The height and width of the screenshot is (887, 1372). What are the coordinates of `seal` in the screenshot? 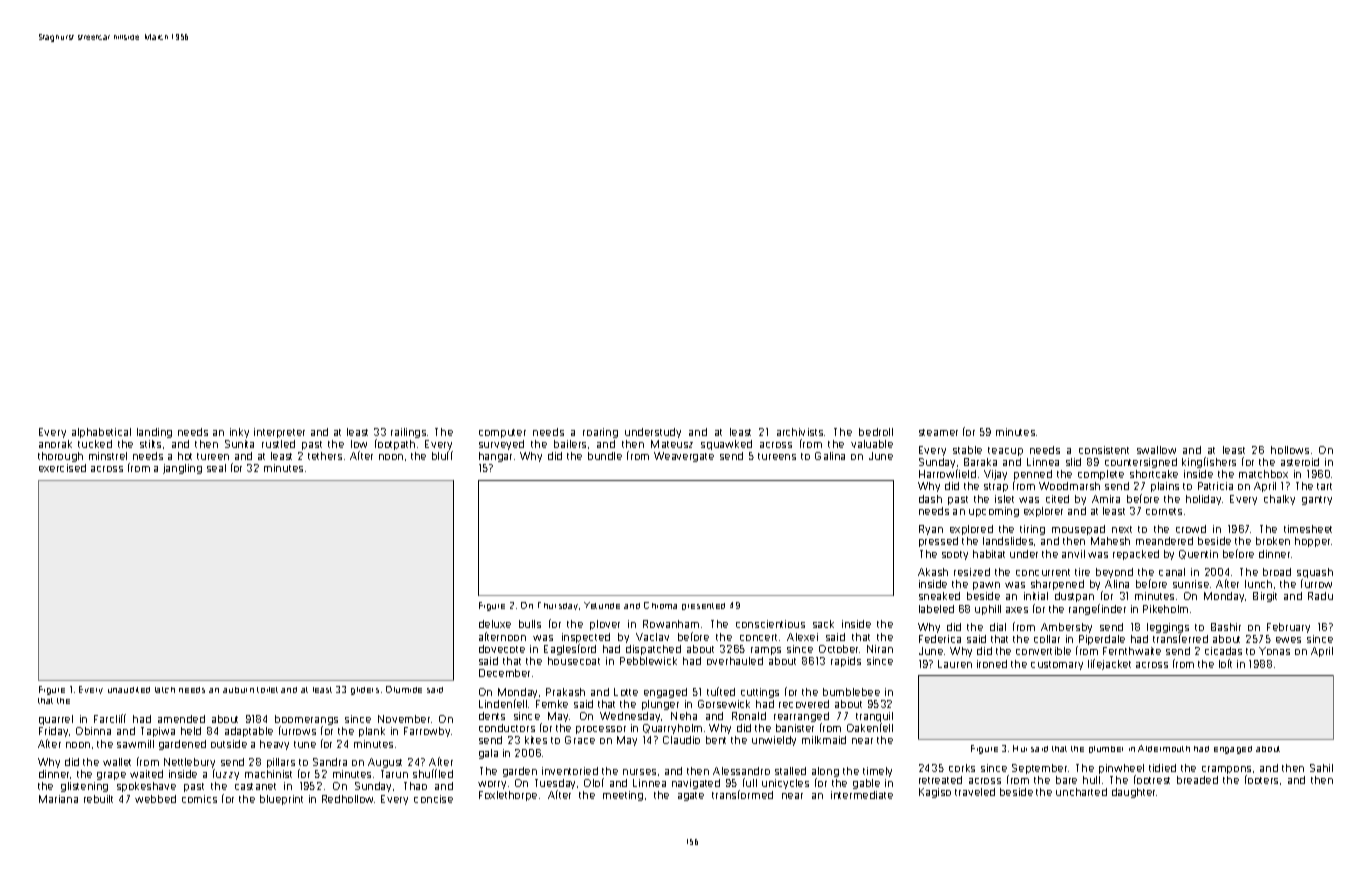 It's located at (216, 468).
